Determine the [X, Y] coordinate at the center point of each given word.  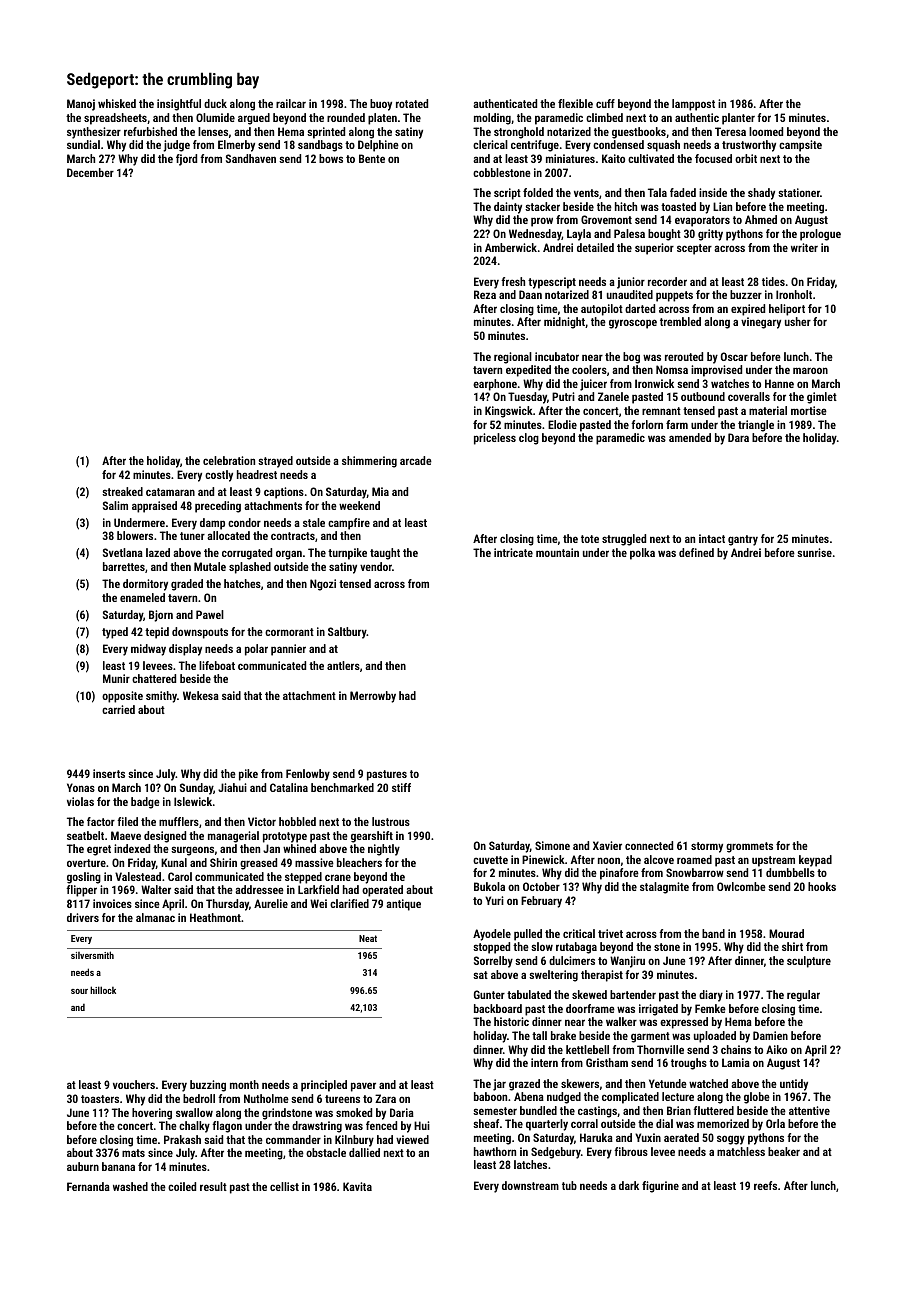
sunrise [814, 552]
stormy [707, 847]
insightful [179, 105]
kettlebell [587, 1049]
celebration [229, 460]
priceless [495, 439]
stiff [401, 787]
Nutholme [266, 1098]
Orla [775, 1123]
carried [118, 709]
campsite [800, 146]
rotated [412, 103]
